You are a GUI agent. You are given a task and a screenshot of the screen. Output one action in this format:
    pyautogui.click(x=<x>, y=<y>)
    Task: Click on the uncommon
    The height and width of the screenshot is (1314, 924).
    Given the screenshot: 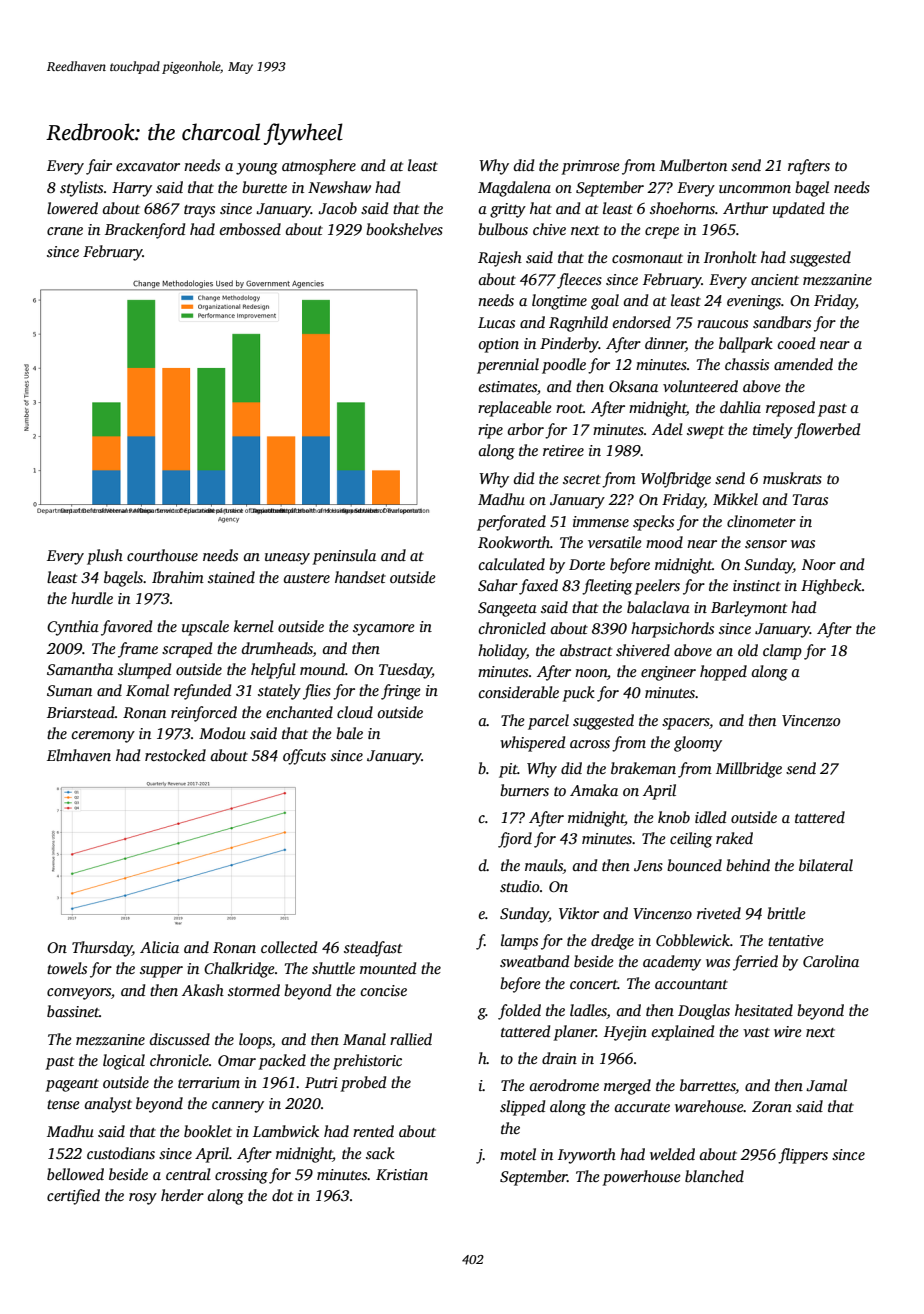 What is the action you would take?
    pyautogui.click(x=755, y=189)
